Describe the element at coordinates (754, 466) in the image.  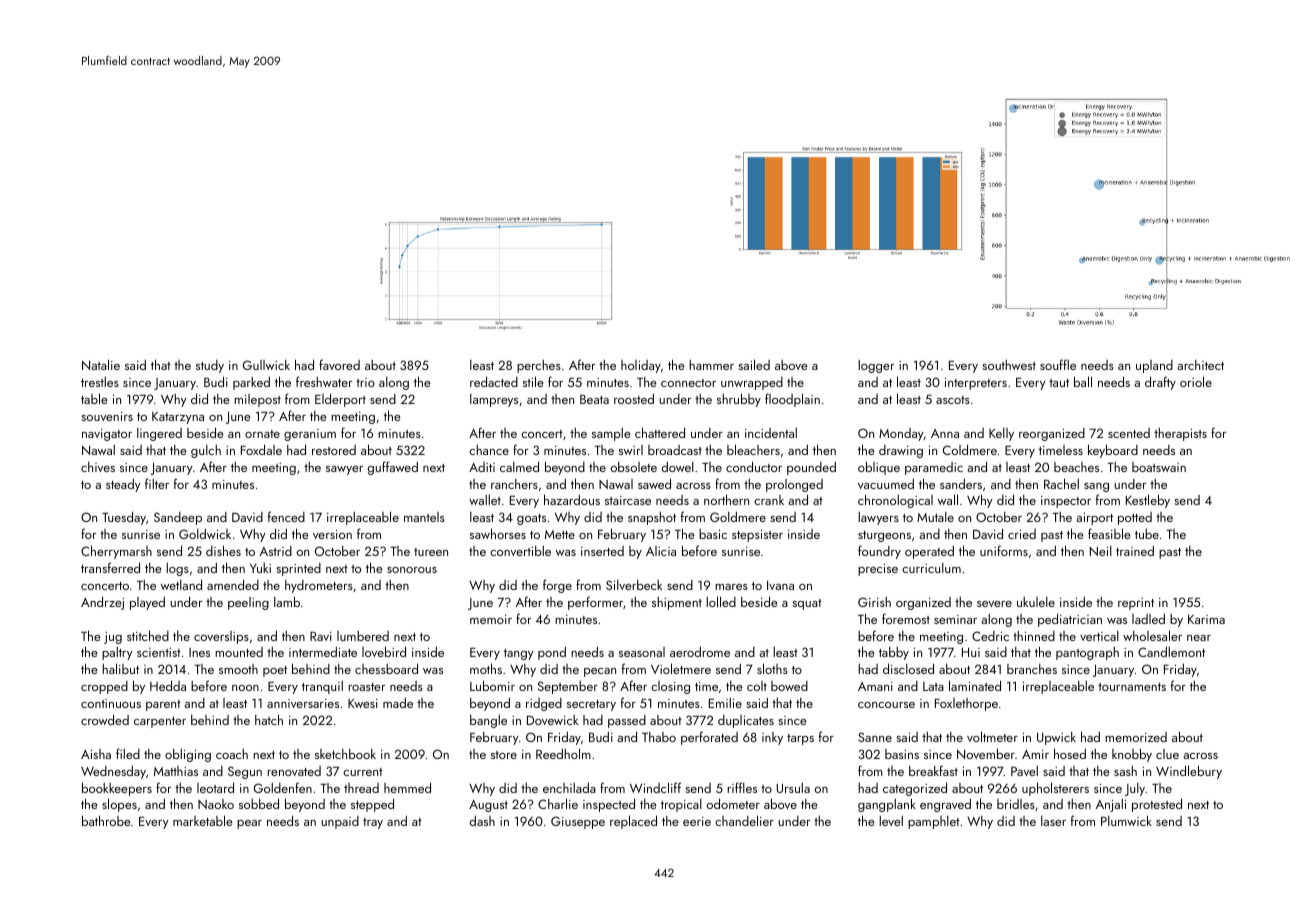
I see `conductor` at that location.
